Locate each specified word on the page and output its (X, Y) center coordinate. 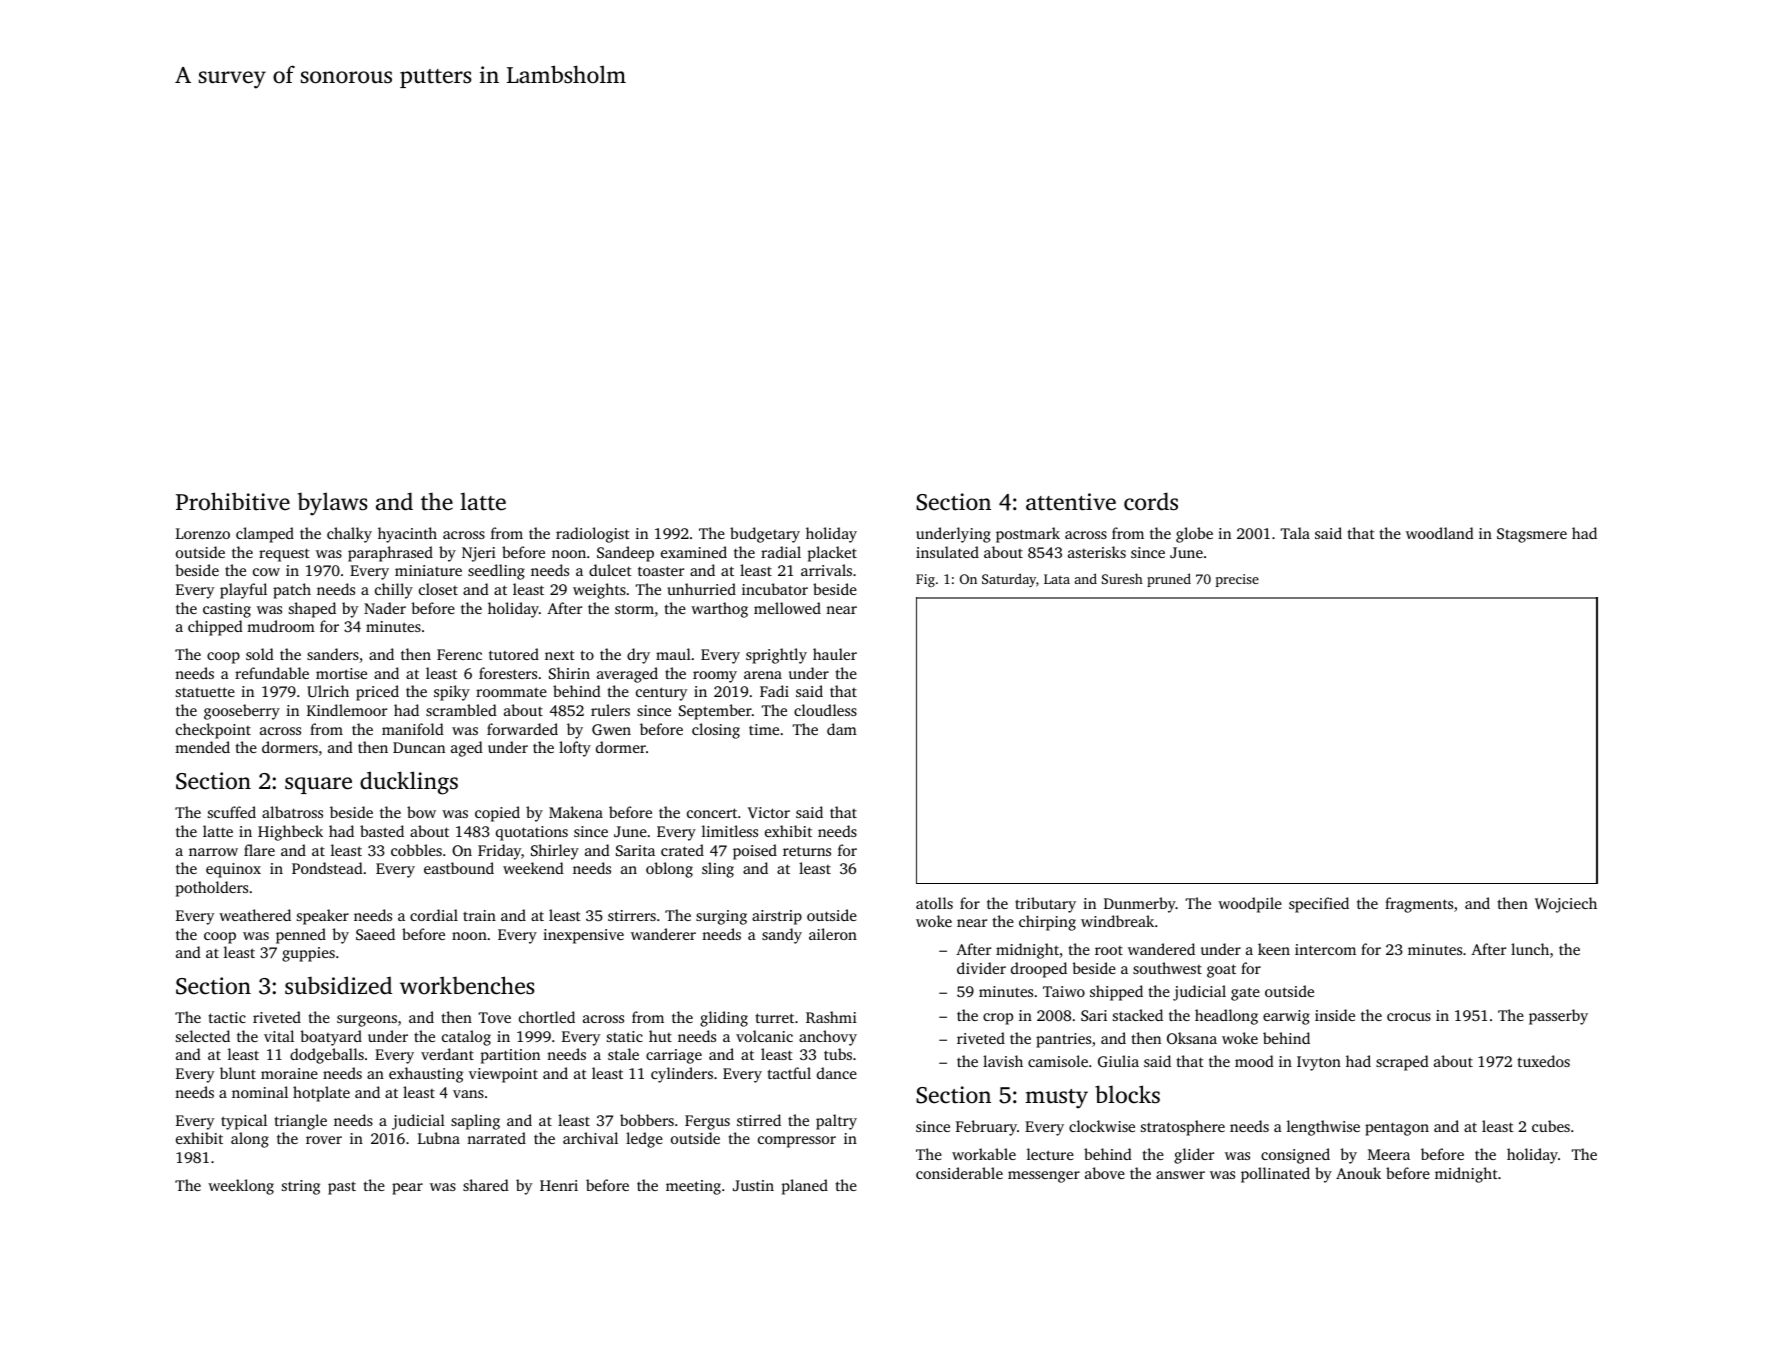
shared (486, 1185)
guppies (308, 954)
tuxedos (1544, 1061)
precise (1237, 580)
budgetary (765, 535)
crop (998, 1019)
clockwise (1102, 1126)
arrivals (826, 570)
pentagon (1397, 1129)
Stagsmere (1532, 535)
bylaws (333, 504)
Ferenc (459, 654)
